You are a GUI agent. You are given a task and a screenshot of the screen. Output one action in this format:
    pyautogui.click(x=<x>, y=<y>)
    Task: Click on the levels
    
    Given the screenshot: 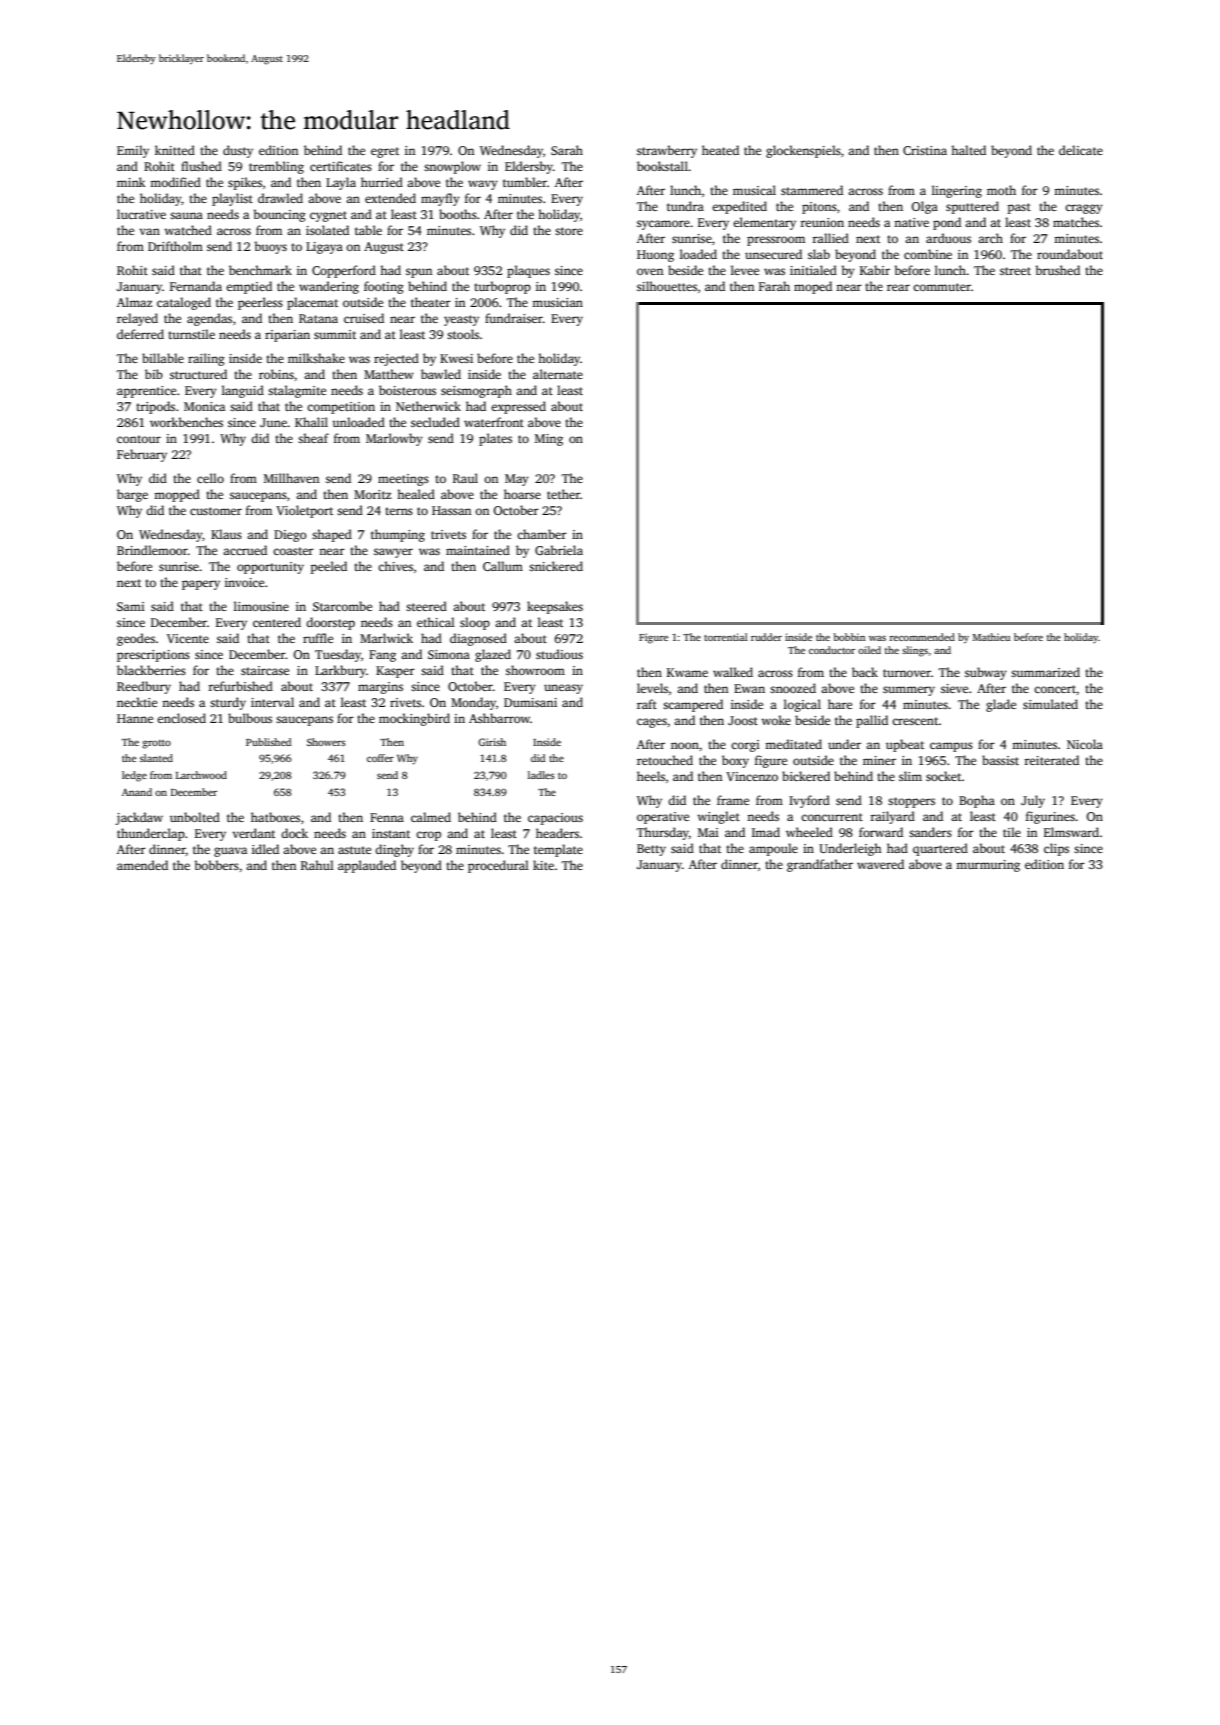 What is the action you would take?
    pyautogui.click(x=652, y=688)
